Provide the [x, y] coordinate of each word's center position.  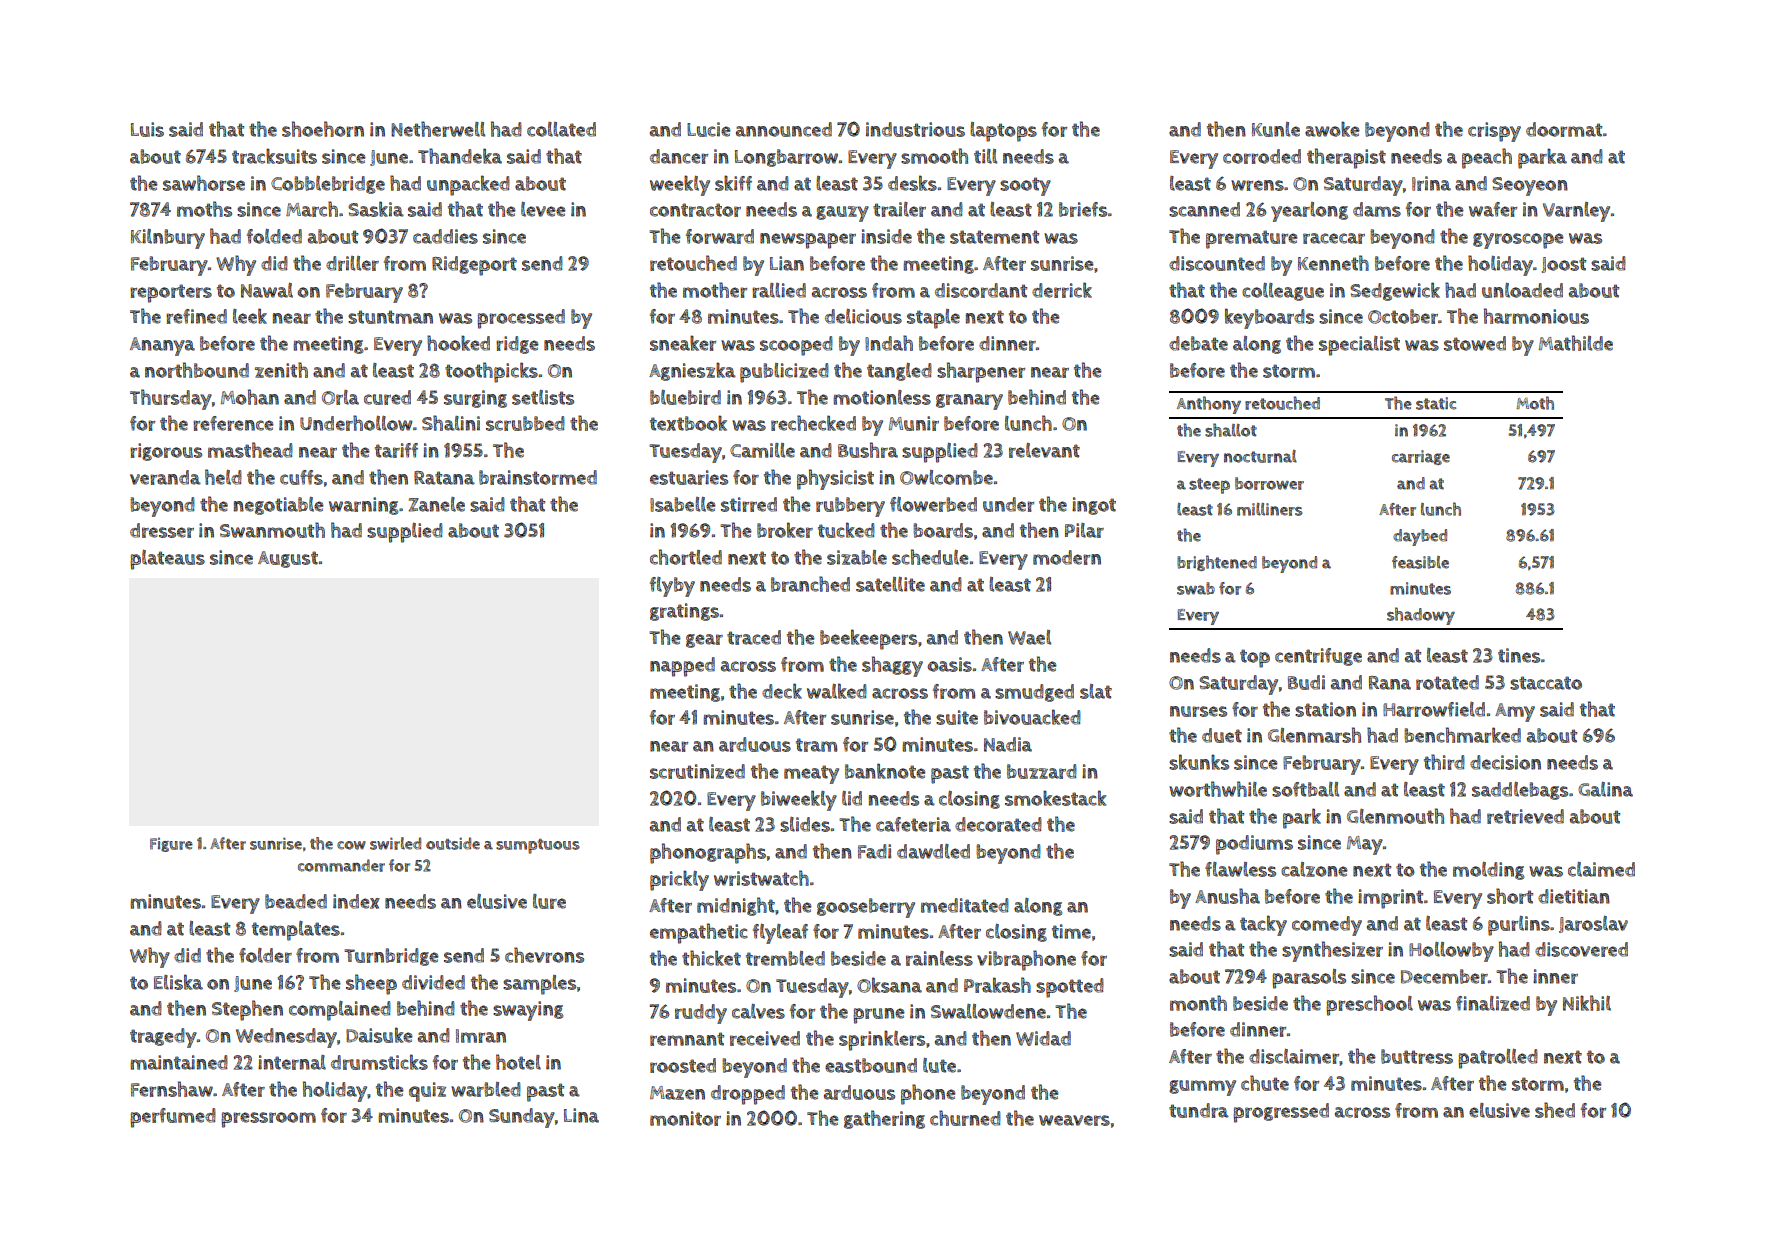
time [1071, 931]
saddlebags [1520, 791]
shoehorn [323, 129]
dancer [679, 156]
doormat [1564, 129]
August [288, 559]
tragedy [163, 1038]
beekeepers [868, 639]
